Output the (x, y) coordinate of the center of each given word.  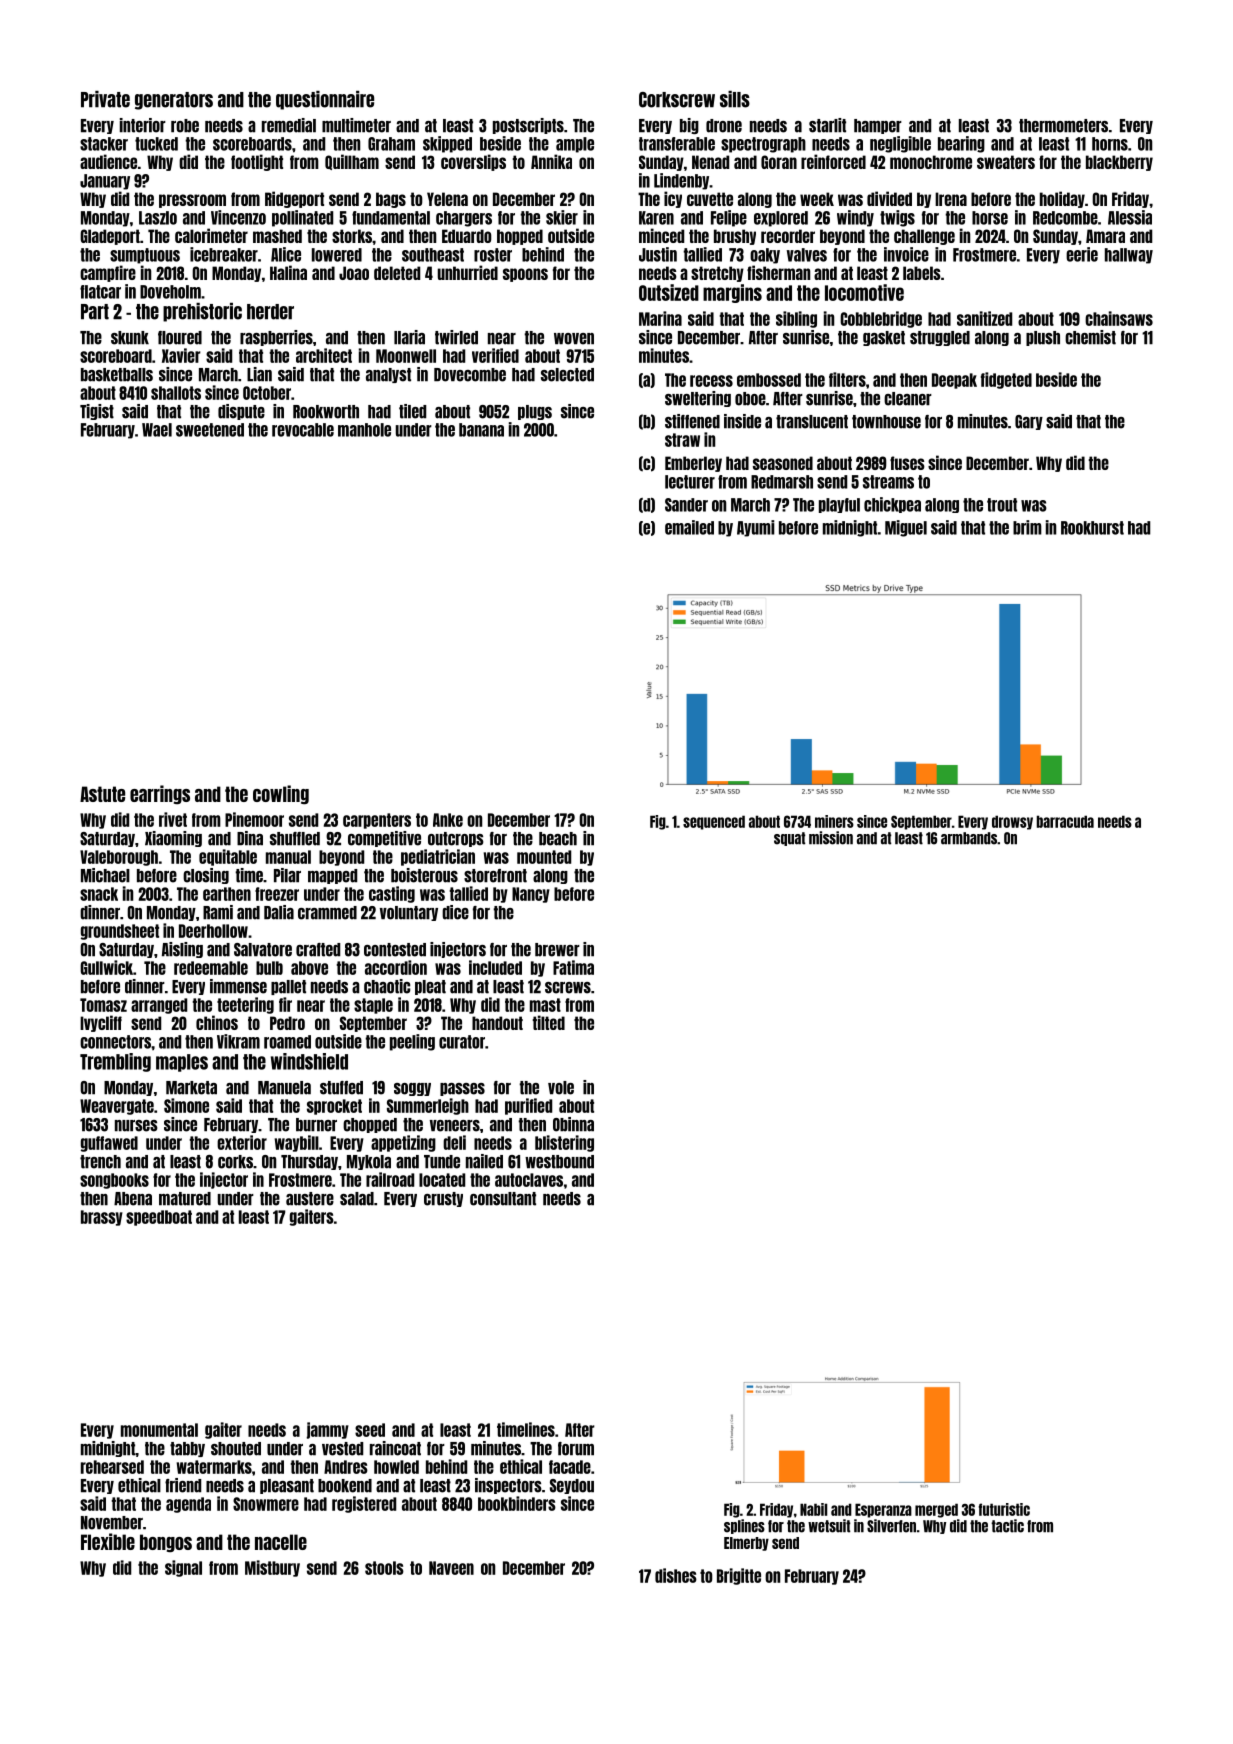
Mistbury (272, 1568)
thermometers (1063, 126)
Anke (448, 820)
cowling (281, 795)
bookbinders (517, 1503)
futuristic (1004, 1509)
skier (562, 217)
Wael (157, 430)
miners (834, 821)
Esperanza (883, 1510)
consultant (503, 1199)
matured (185, 1199)
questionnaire (325, 100)
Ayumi (756, 528)
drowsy (1012, 822)
